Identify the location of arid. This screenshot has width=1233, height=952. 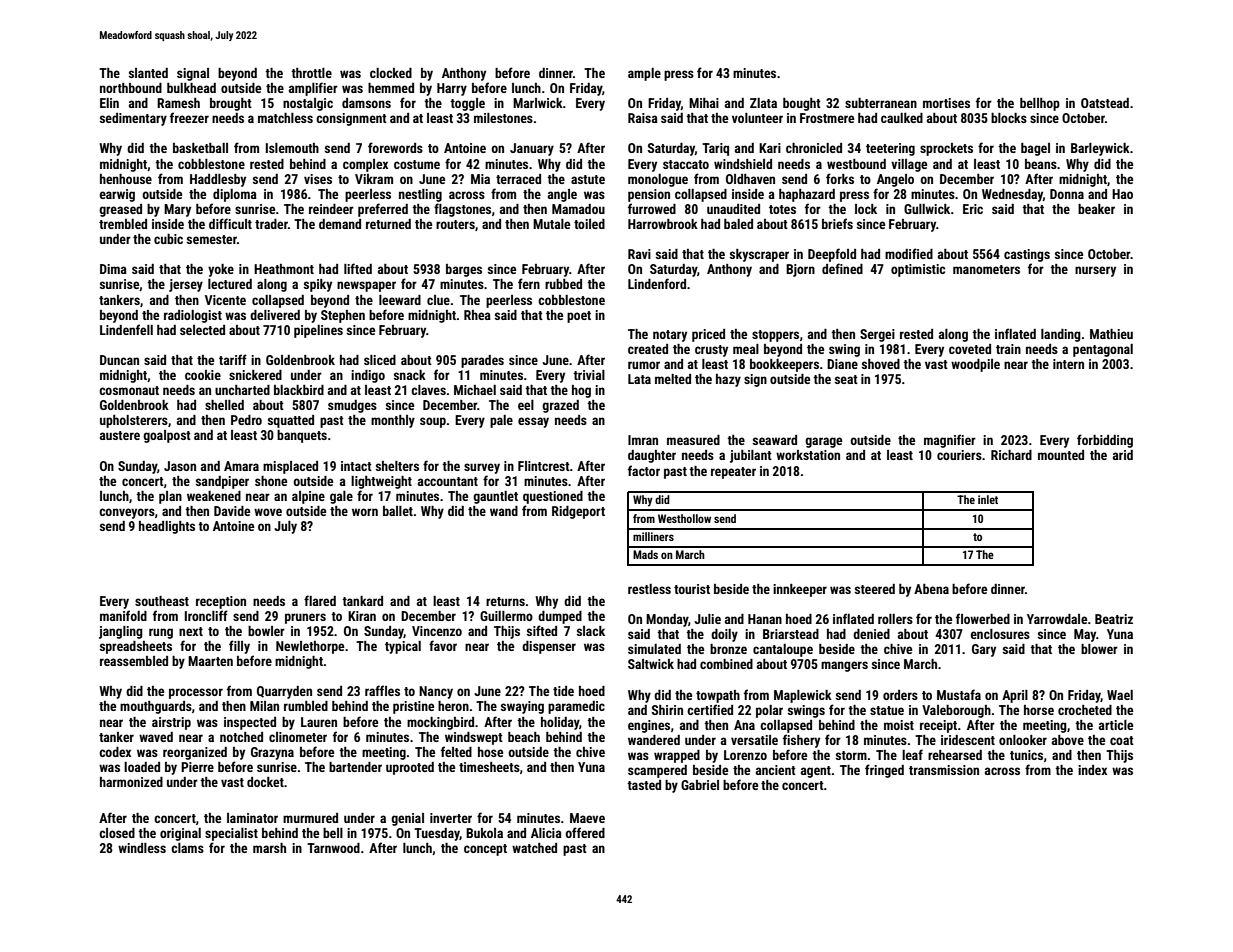
(1123, 455).
